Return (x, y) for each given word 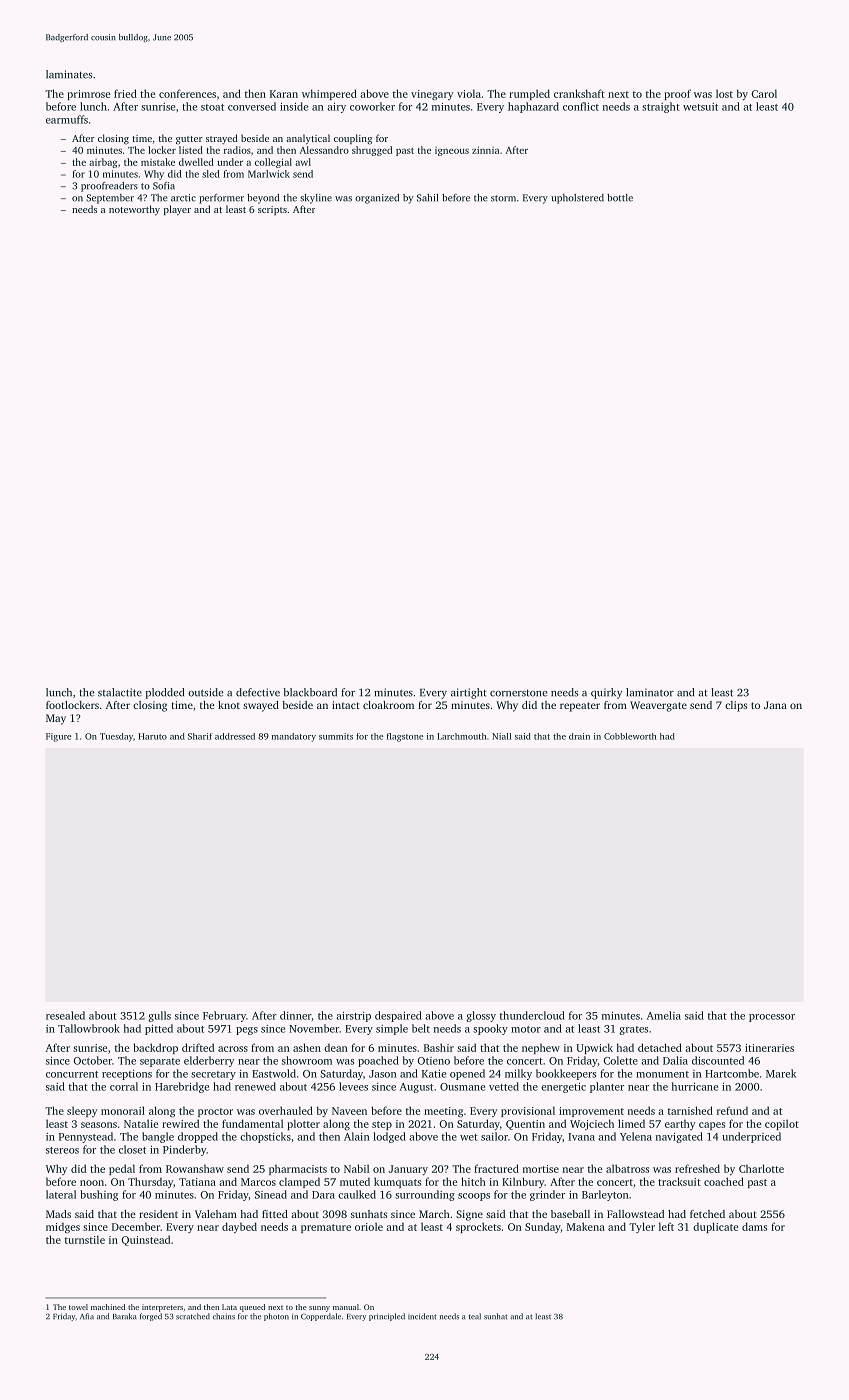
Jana (775, 705)
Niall (501, 736)
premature (326, 1228)
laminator (650, 692)
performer (221, 199)
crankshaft (579, 93)
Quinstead (145, 1240)
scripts (272, 210)
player (177, 210)
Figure (58, 737)
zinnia (485, 150)
